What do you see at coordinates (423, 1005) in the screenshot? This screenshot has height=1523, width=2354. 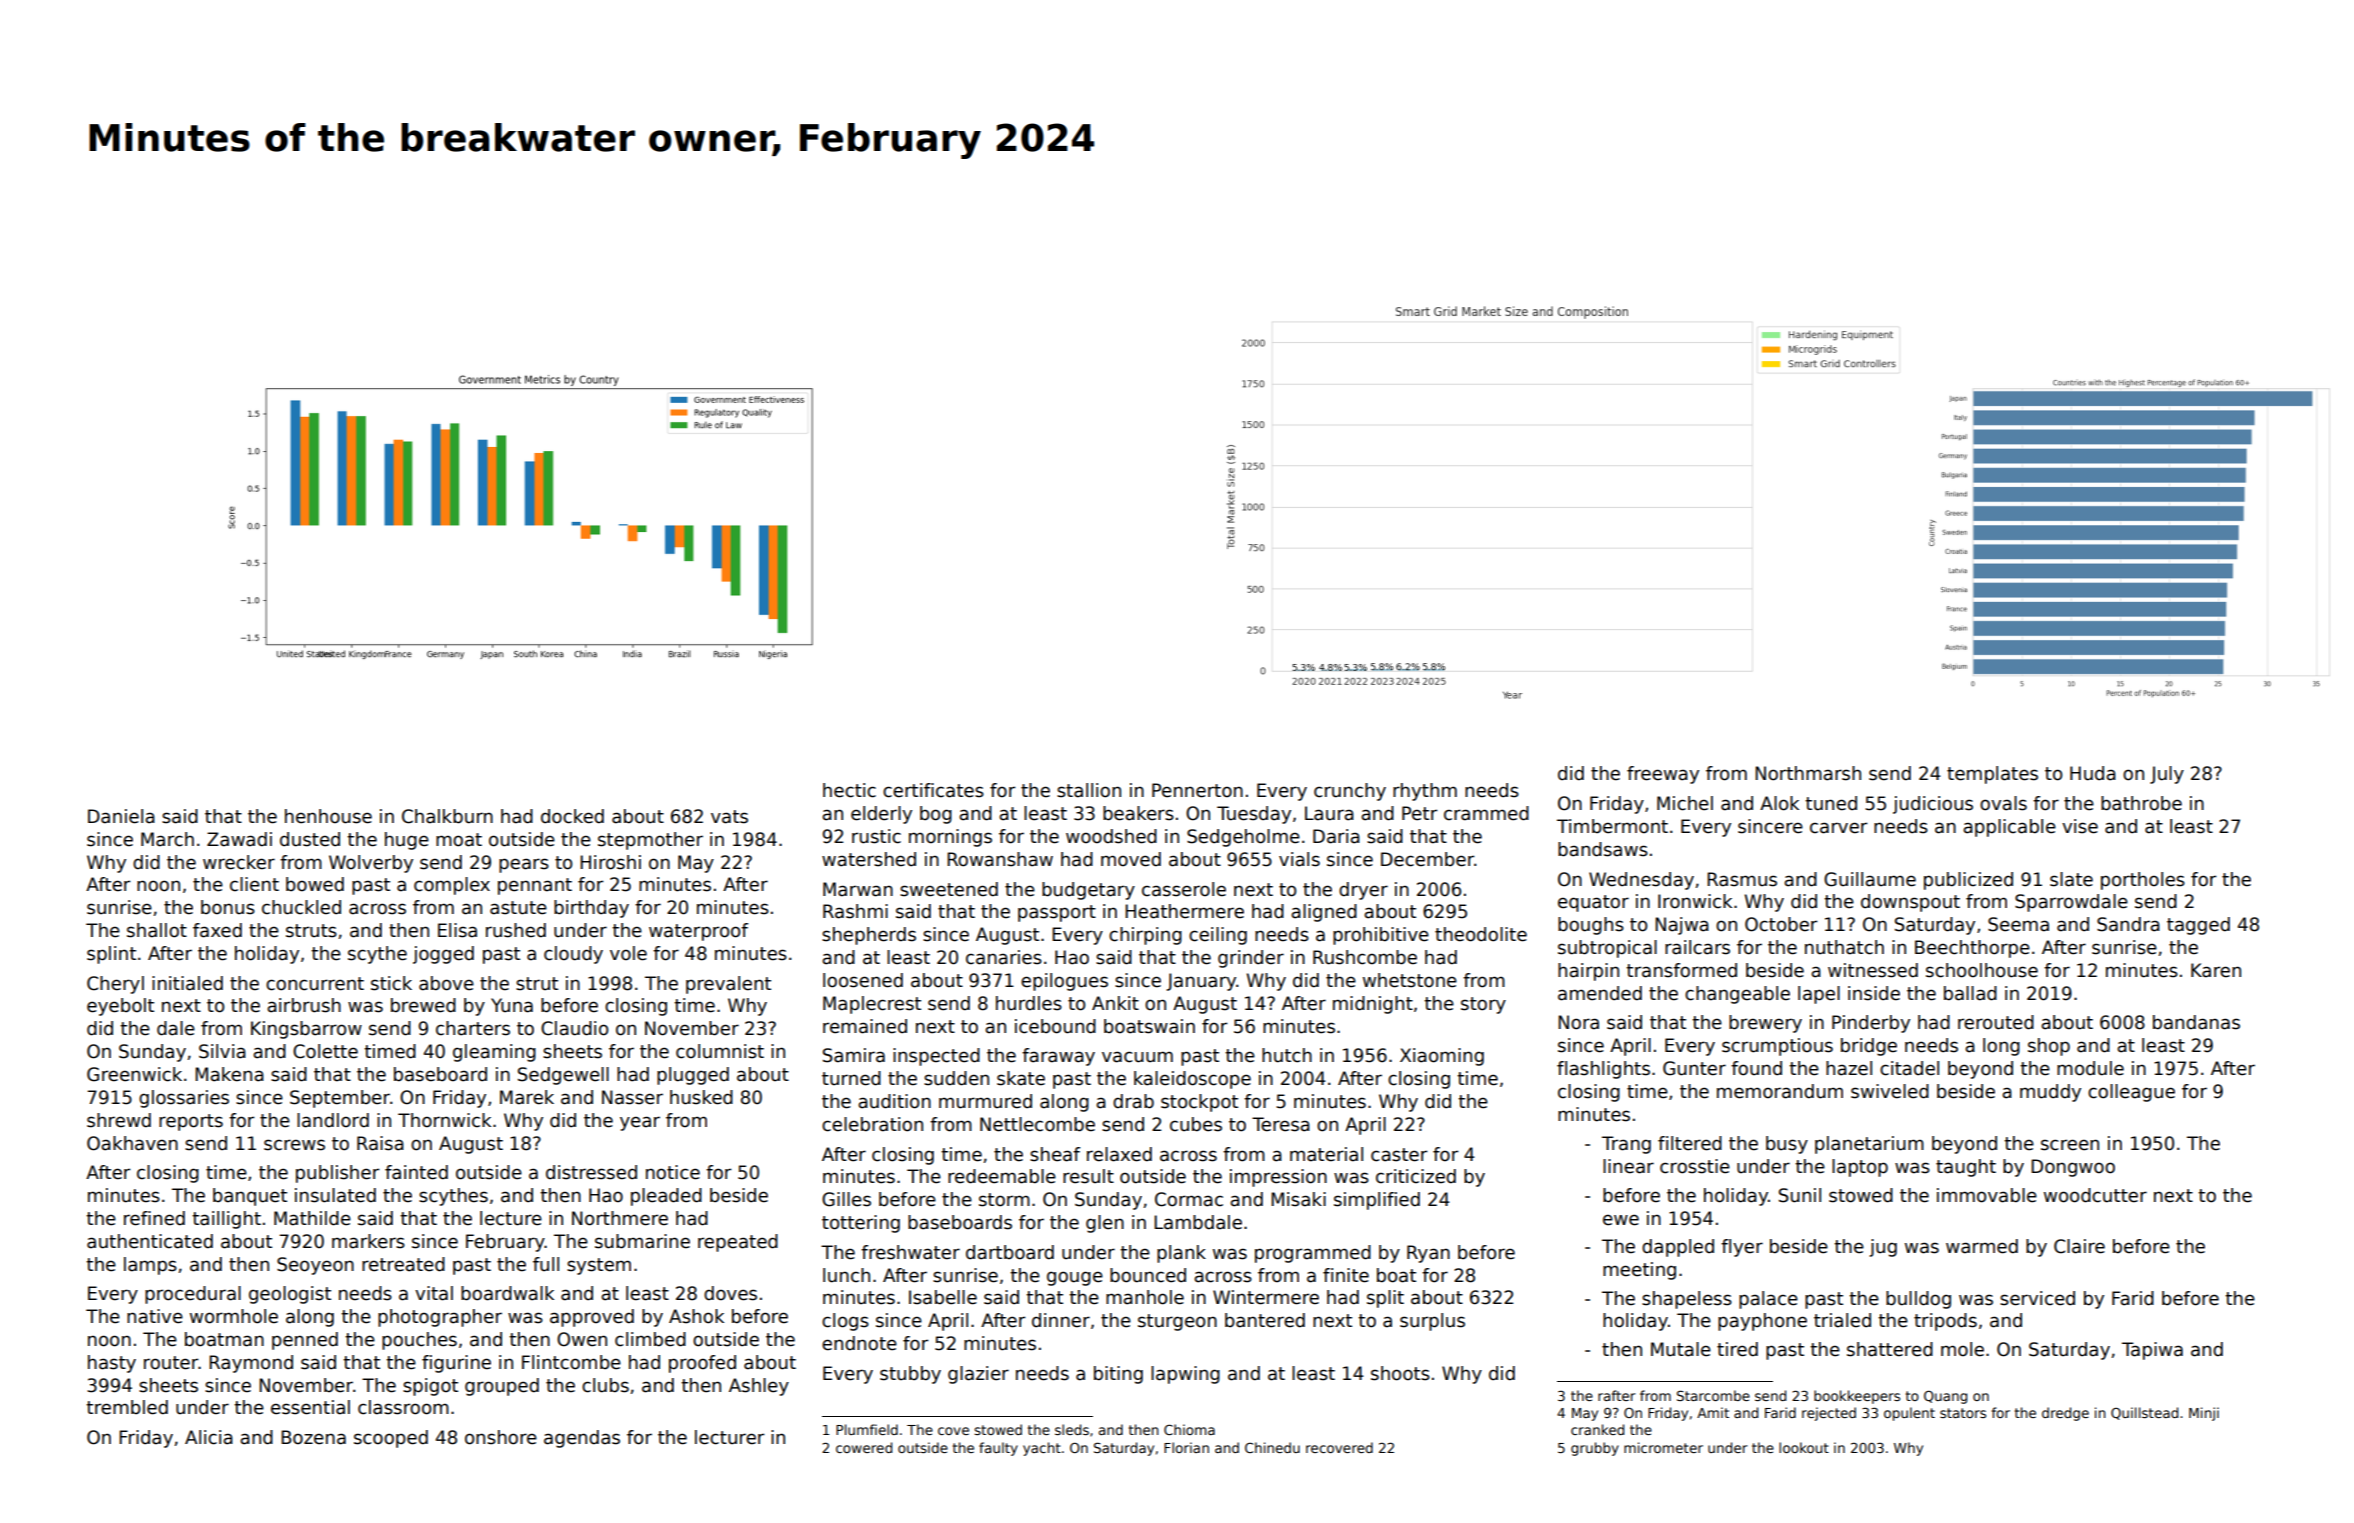 I see `brewed` at bounding box center [423, 1005].
